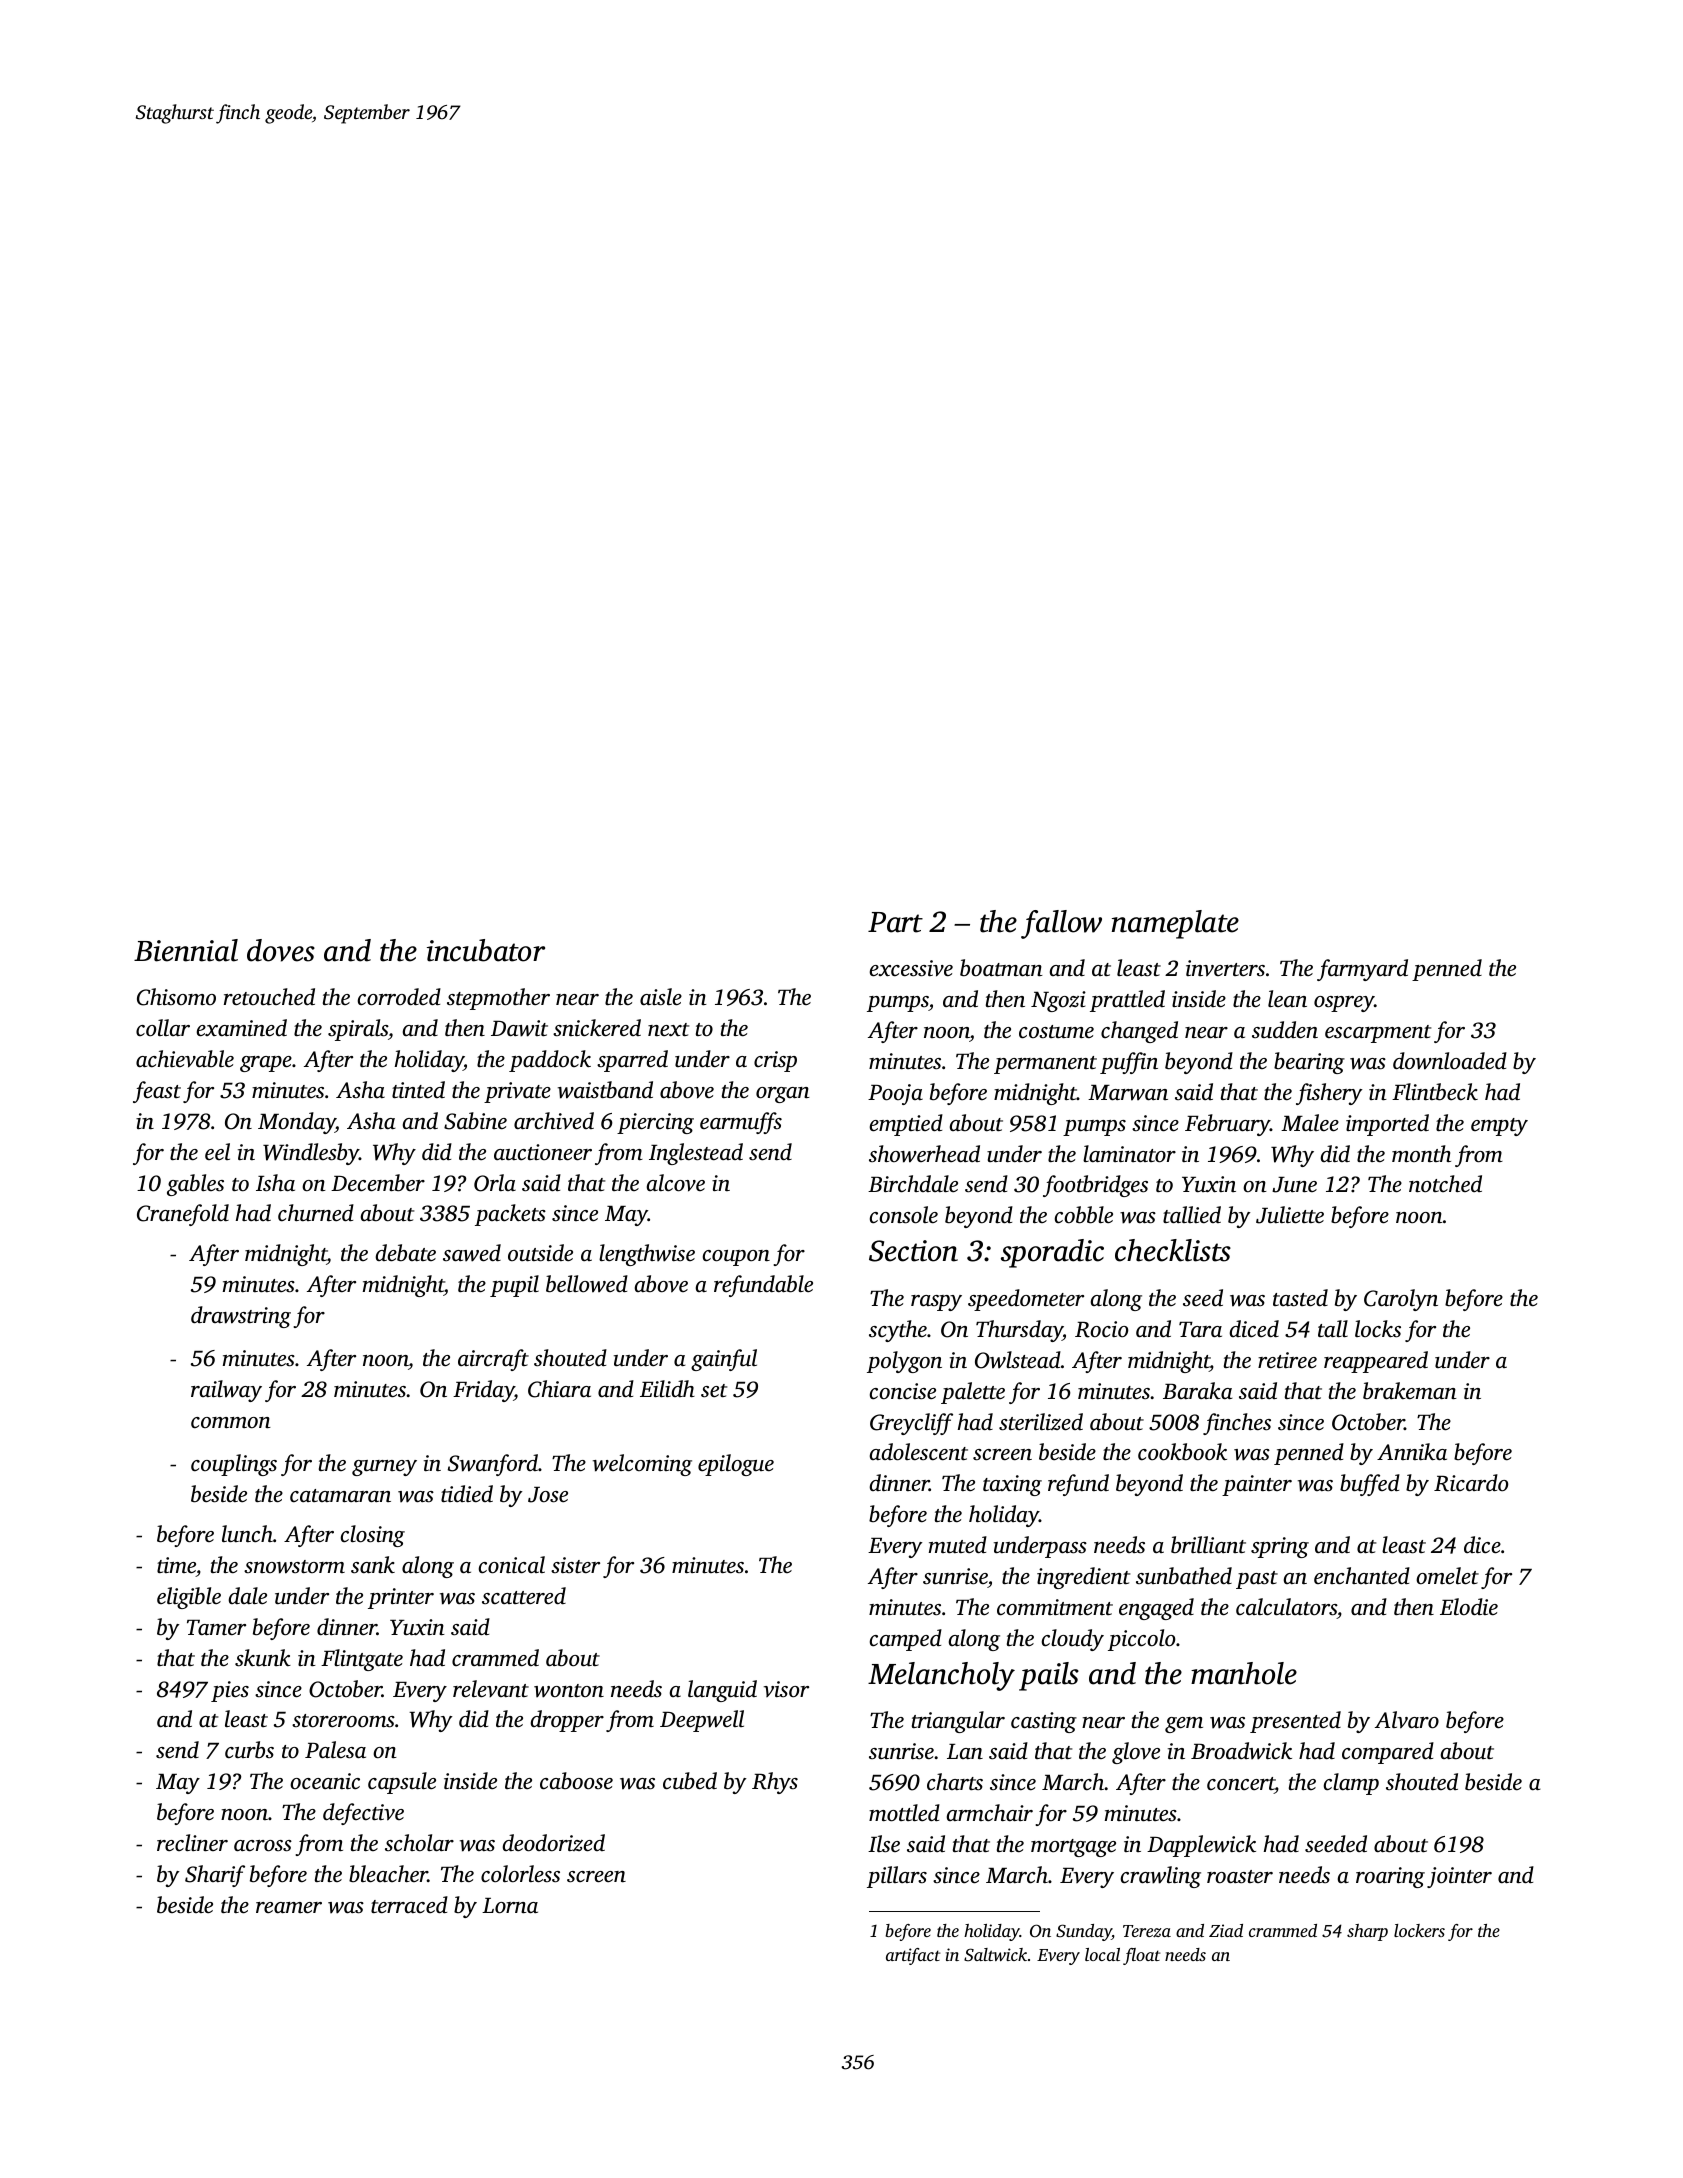 The image size is (1683, 2178). I want to click on lean, so click(1287, 998).
